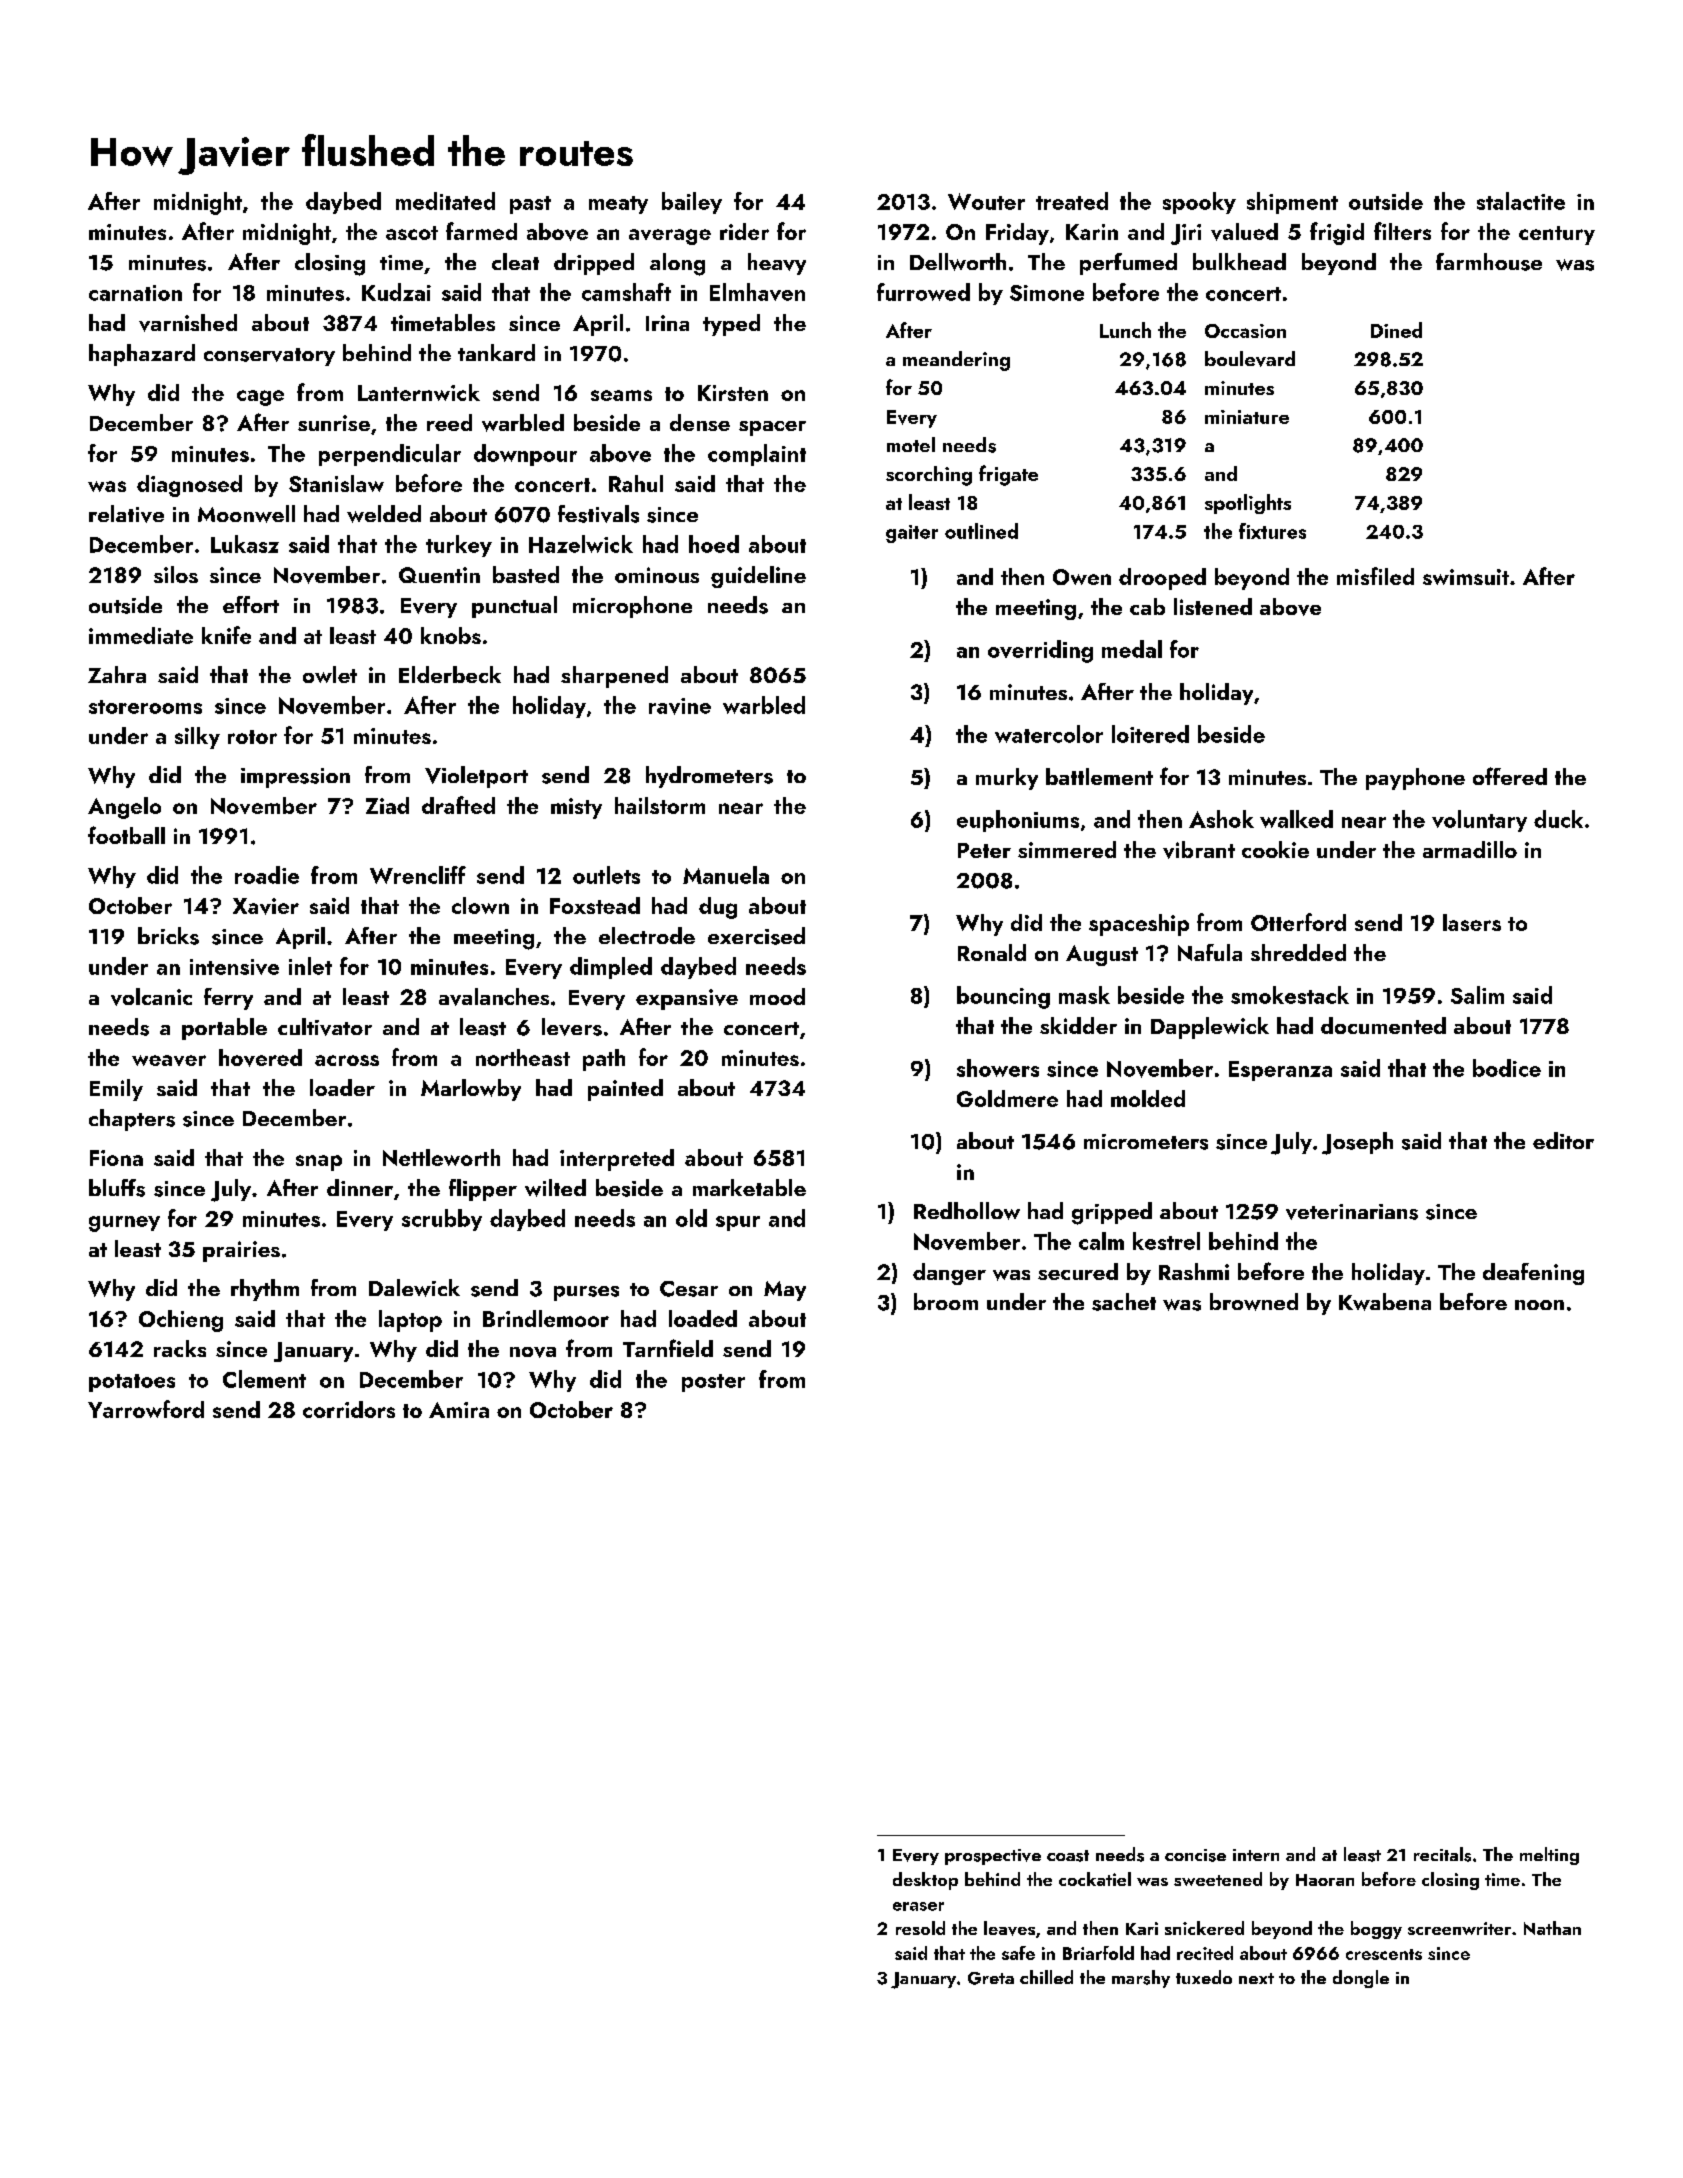  I want to click on rider, so click(744, 231).
